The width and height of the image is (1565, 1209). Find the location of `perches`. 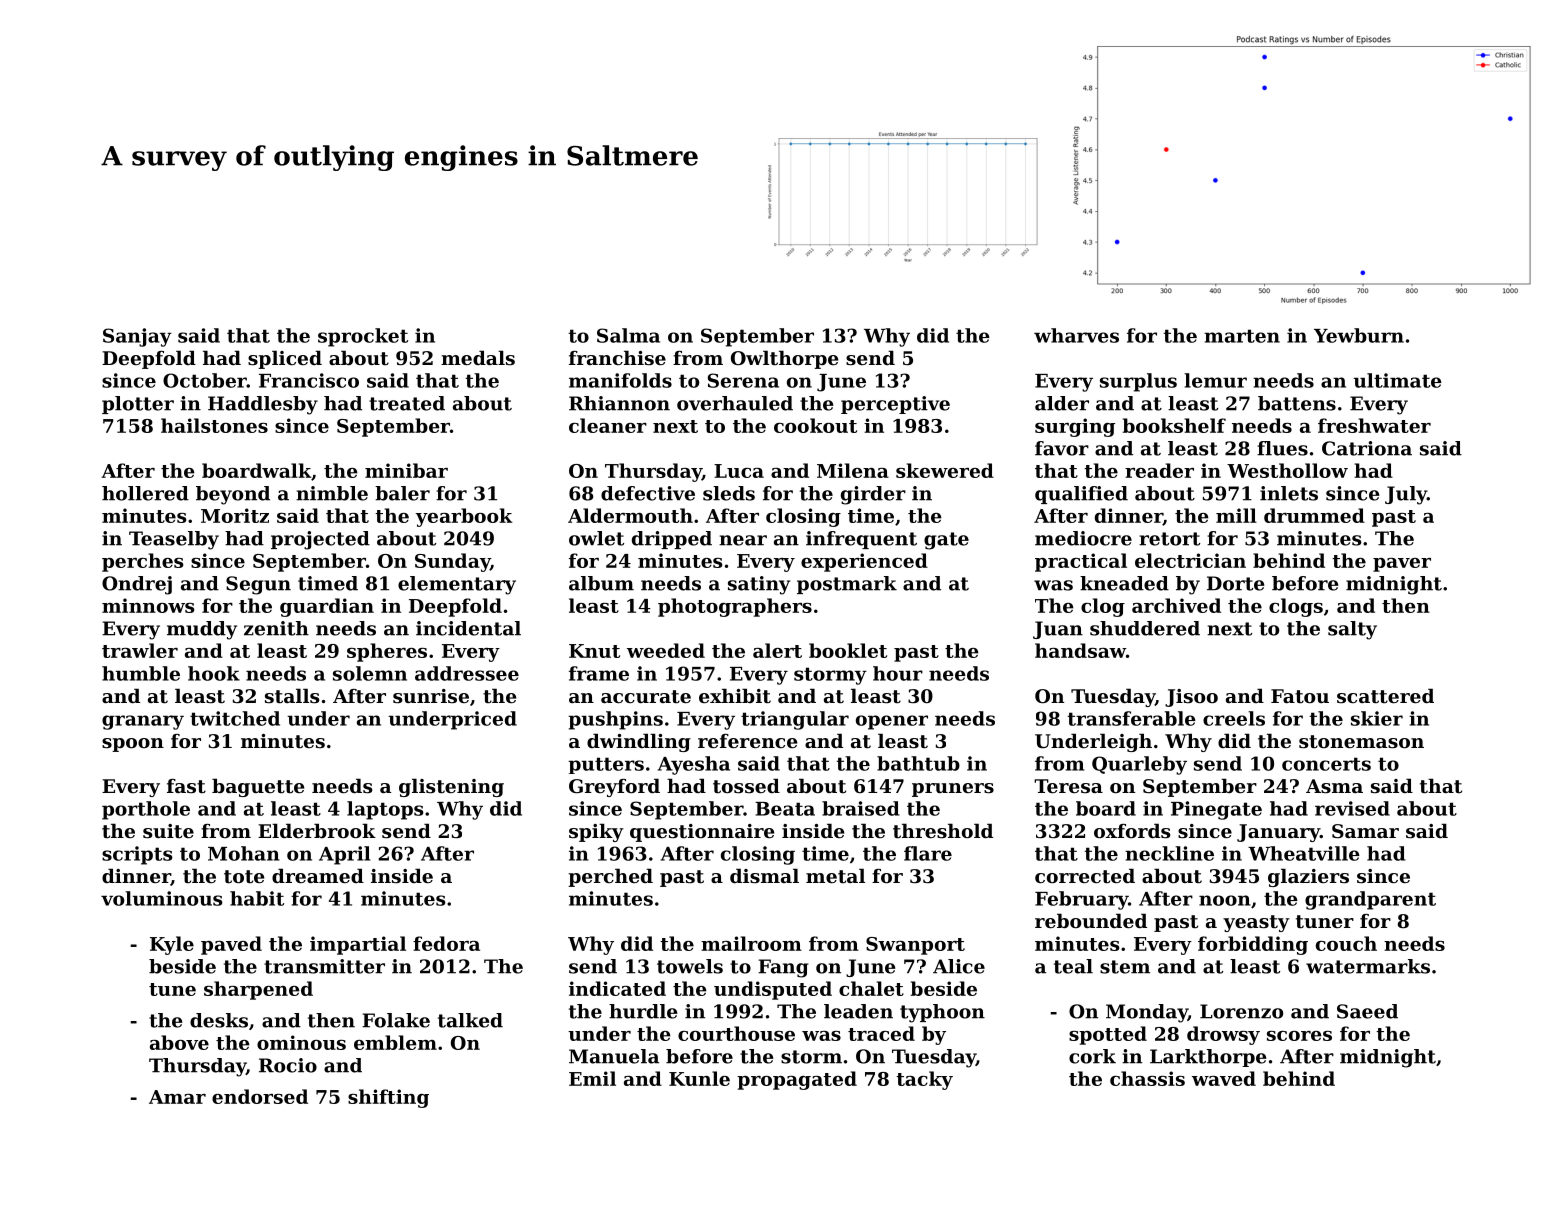

perches is located at coordinates (142, 562).
